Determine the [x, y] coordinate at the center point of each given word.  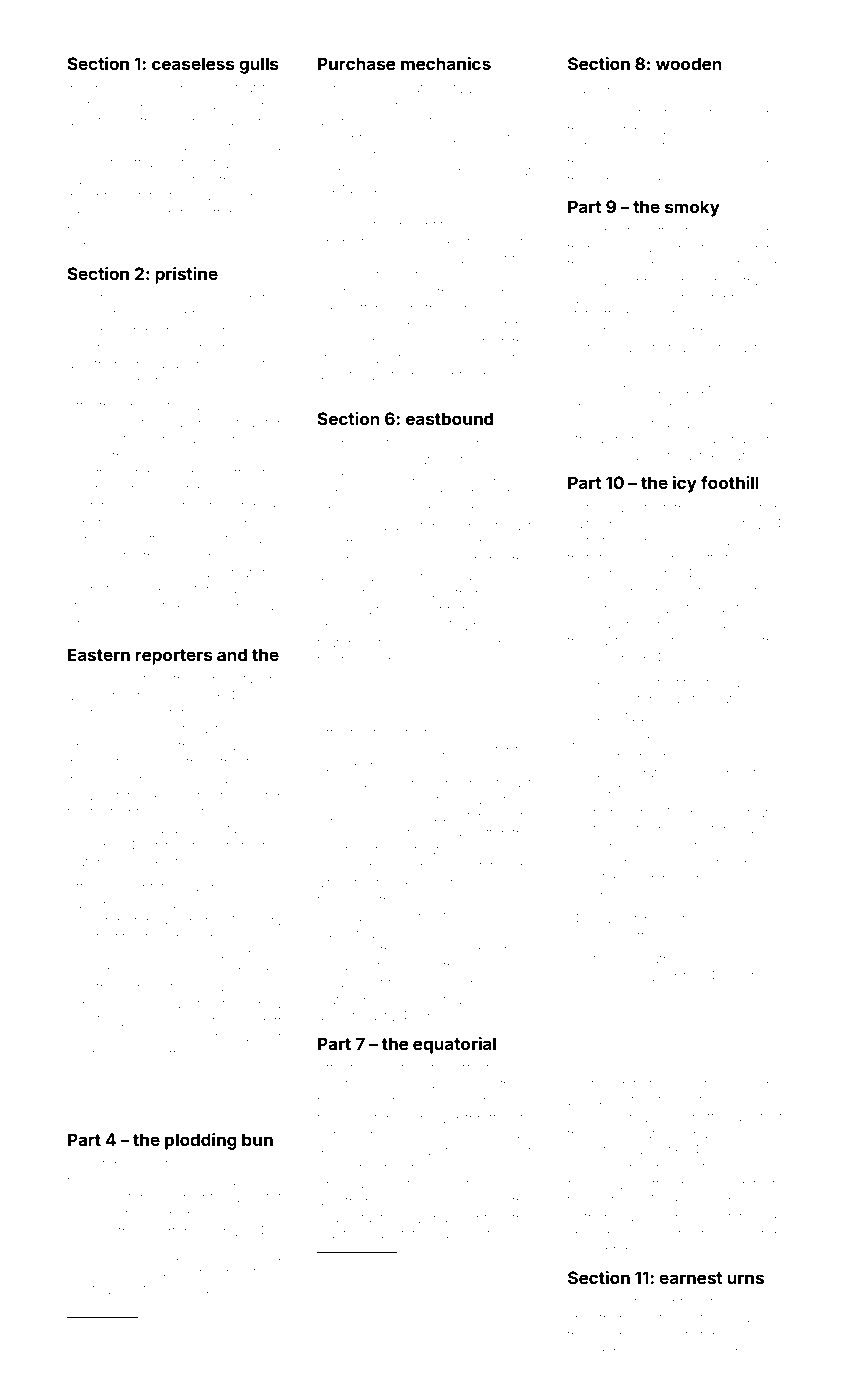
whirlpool [655, 1352]
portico [88, 107]
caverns [408, 917]
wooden [689, 63]
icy [685, 484]
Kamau [202, 1356]
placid [478, 1357]
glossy [143, 1039]
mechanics [446, 63]
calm [331, 461]
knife [630, 1083]
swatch [183, 489]
